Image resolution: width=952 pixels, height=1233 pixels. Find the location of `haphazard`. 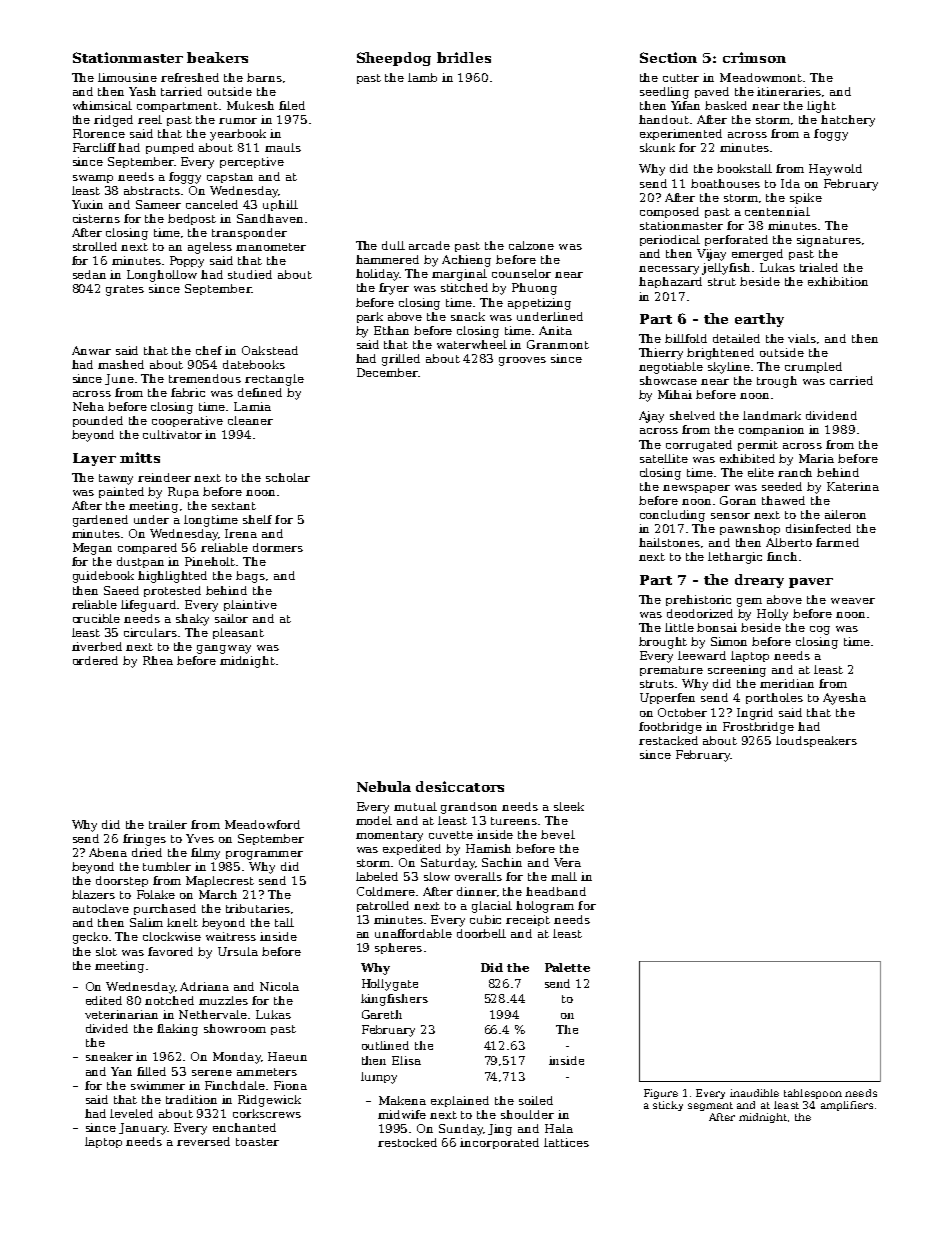

haphazard is located at coordinates (670, 282).
